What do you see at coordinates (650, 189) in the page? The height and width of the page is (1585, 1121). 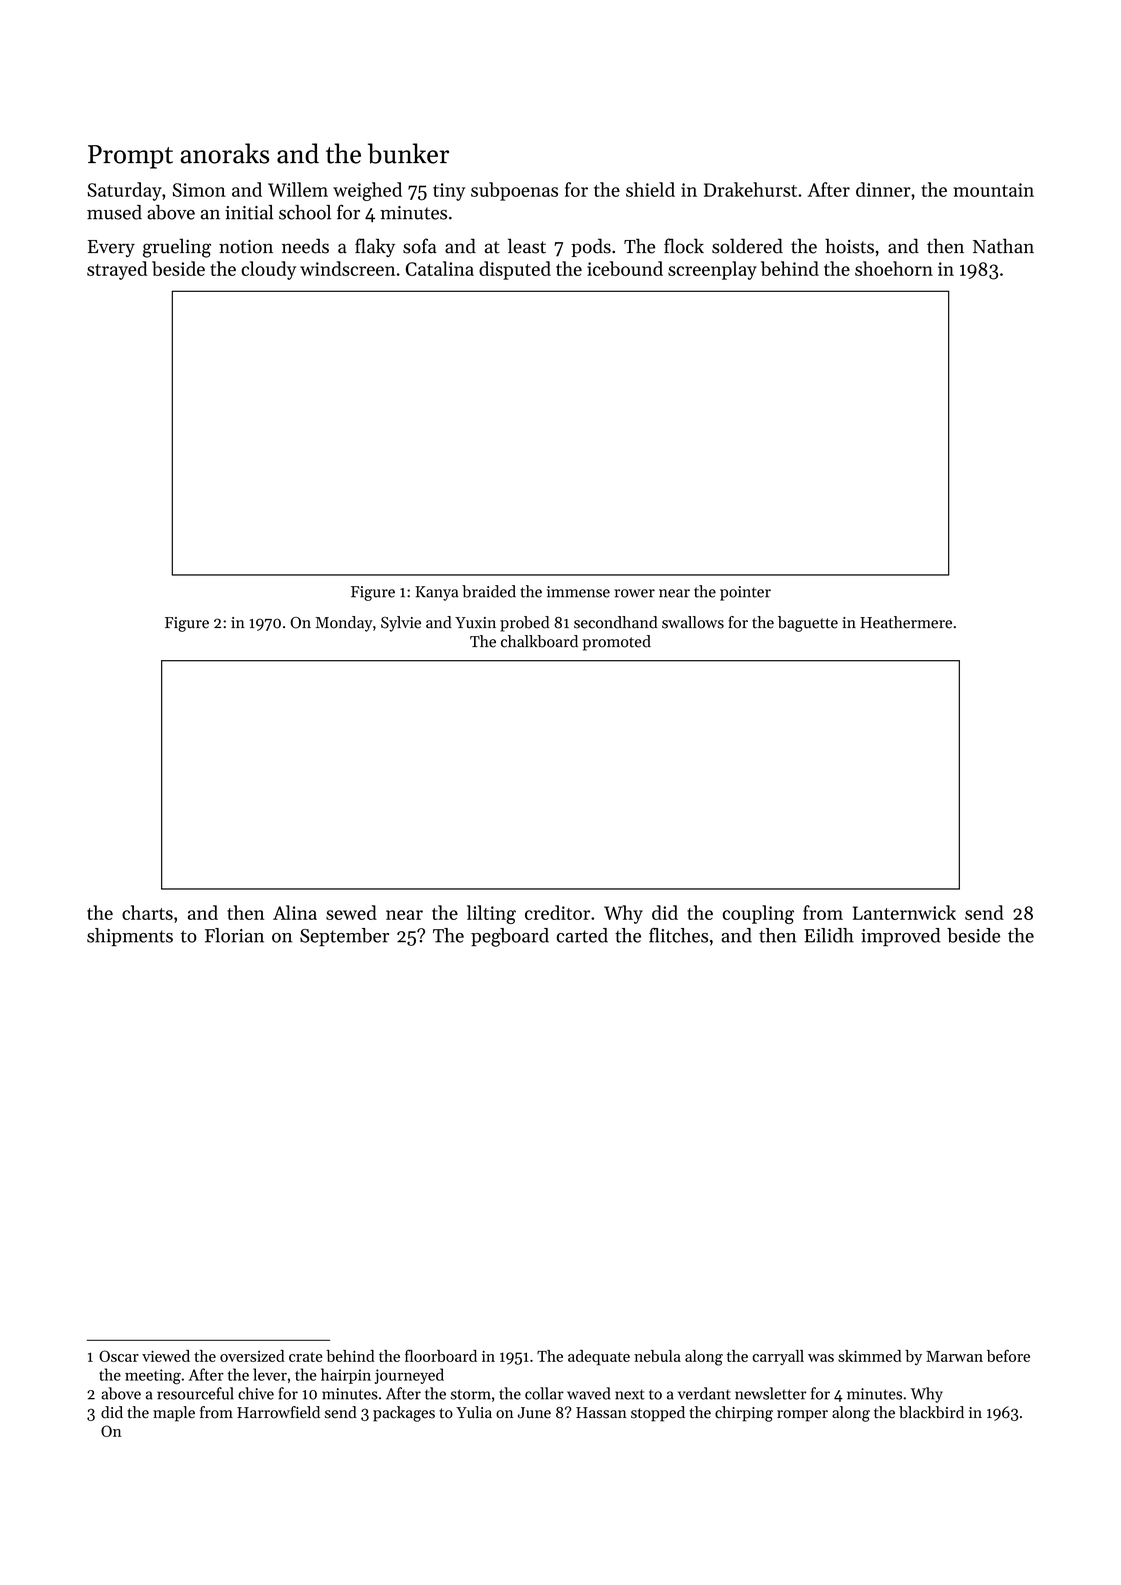 I see `shield` at bounding box center [650, 189].
